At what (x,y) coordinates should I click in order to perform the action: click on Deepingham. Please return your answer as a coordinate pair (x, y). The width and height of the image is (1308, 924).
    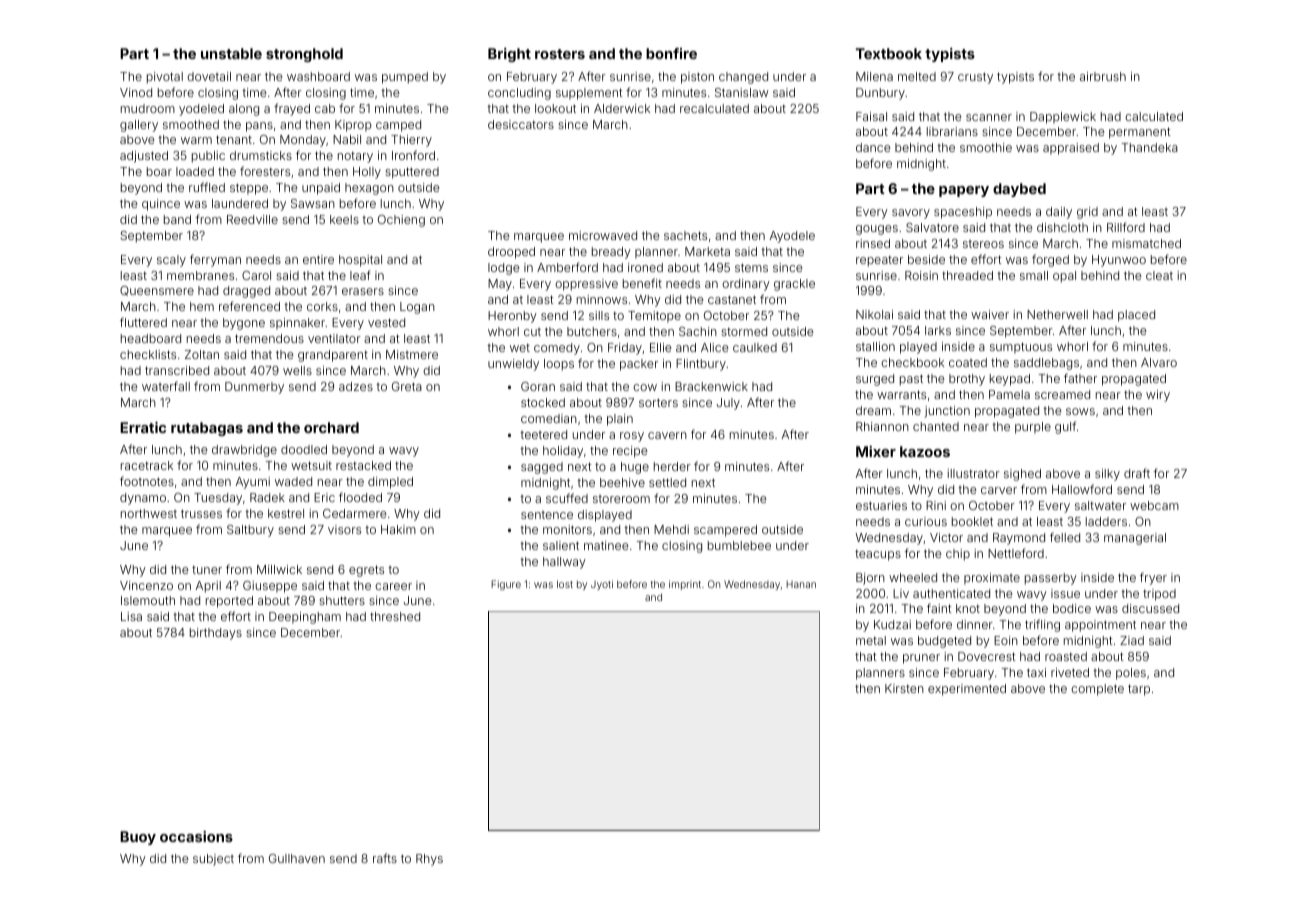
    Looking at the image, I should click on (305, 618).
